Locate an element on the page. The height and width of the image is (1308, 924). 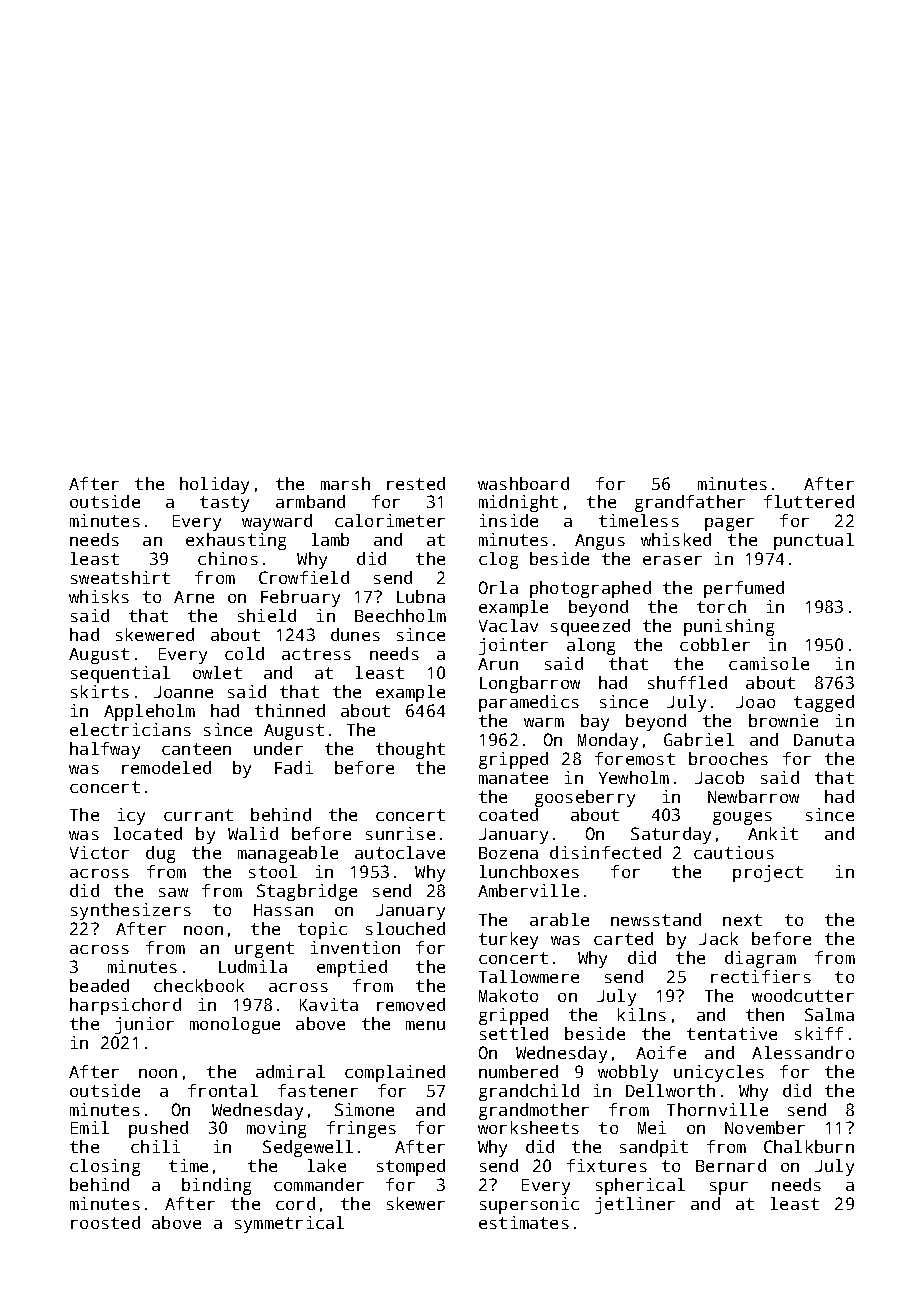
washboard is located at coordinates (523, 483).
